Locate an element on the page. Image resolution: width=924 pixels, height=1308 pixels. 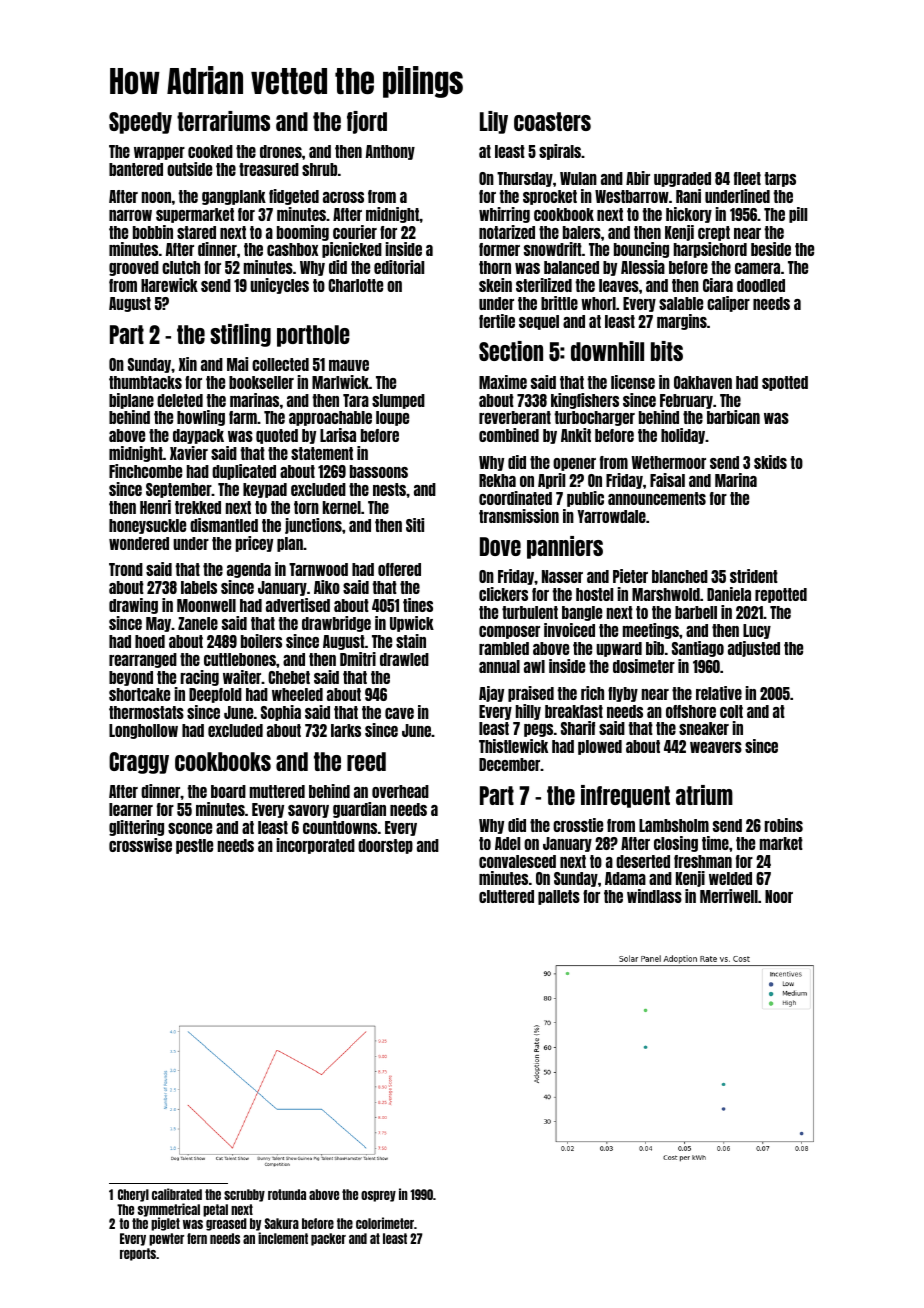
barbican is located at coordinates (733, 417).
